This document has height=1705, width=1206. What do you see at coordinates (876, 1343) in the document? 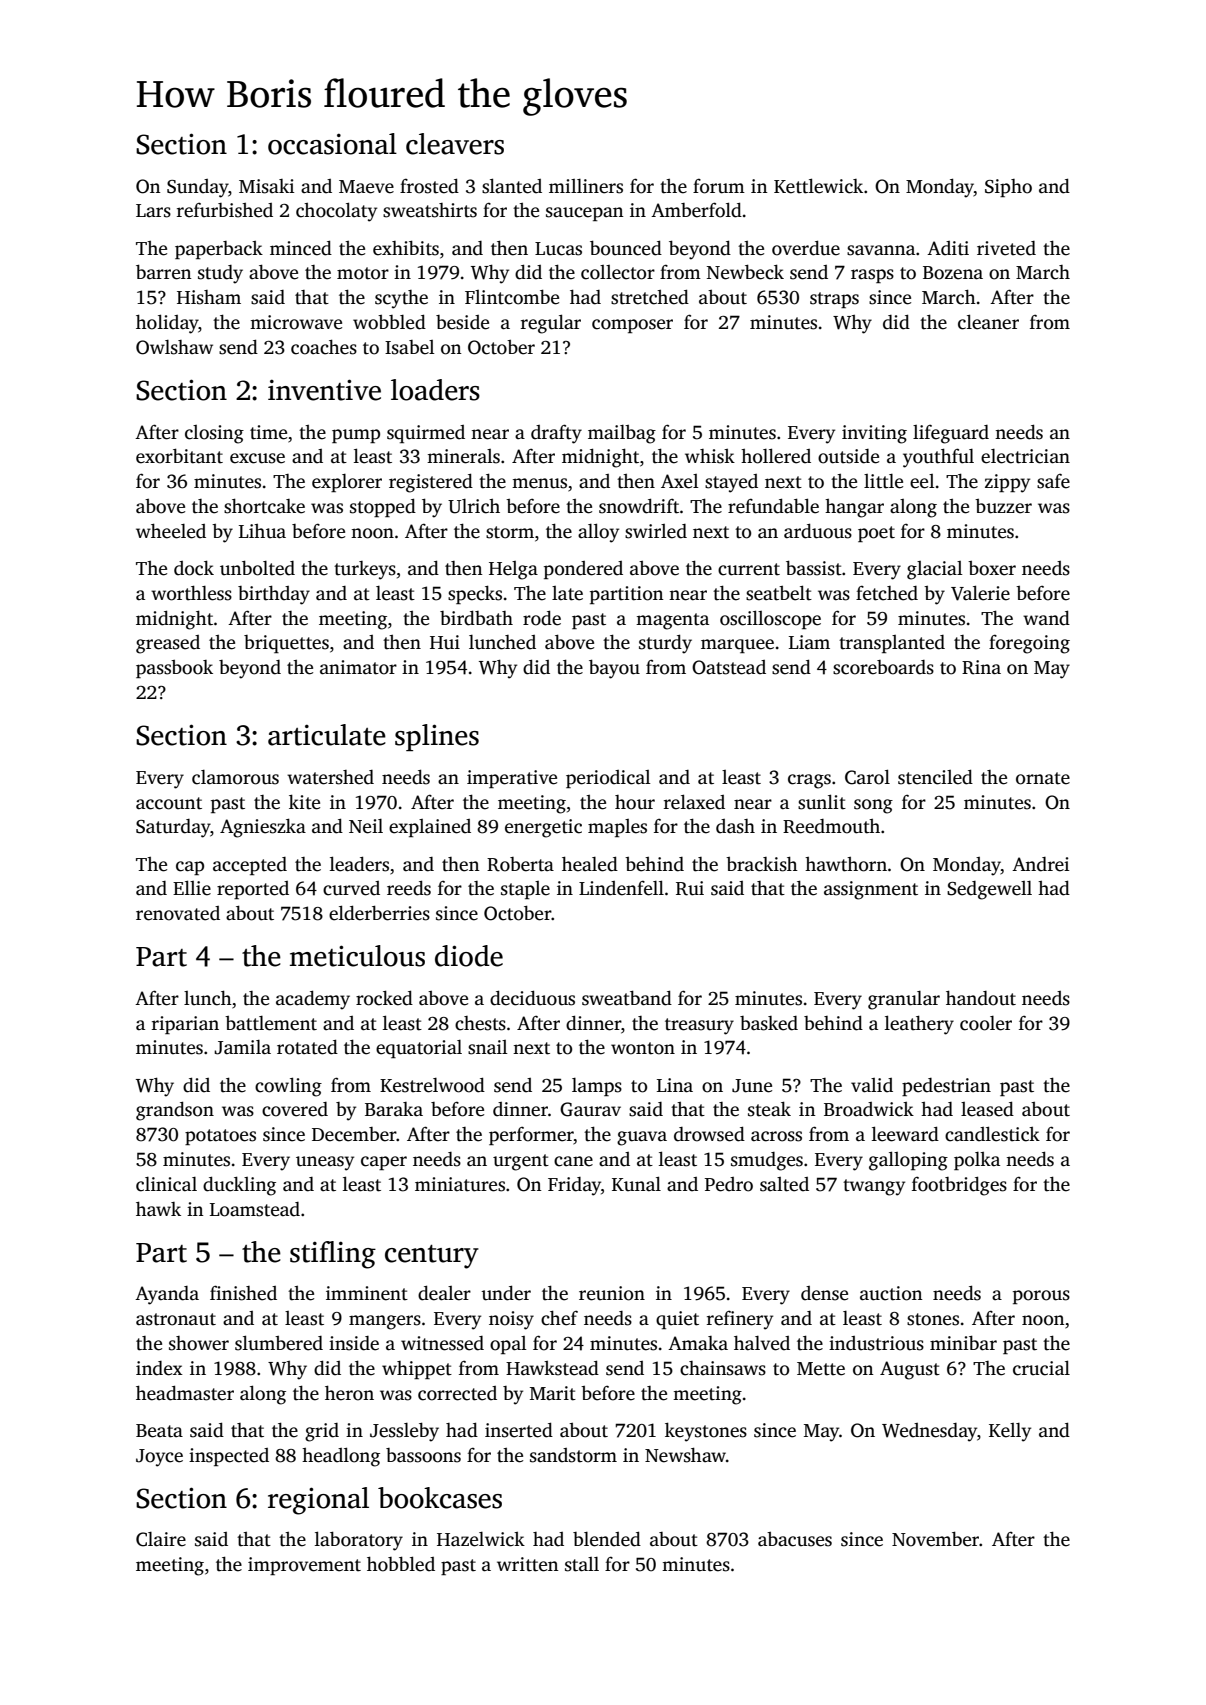
I see `industrious` at bounding box center [876, 1343].
